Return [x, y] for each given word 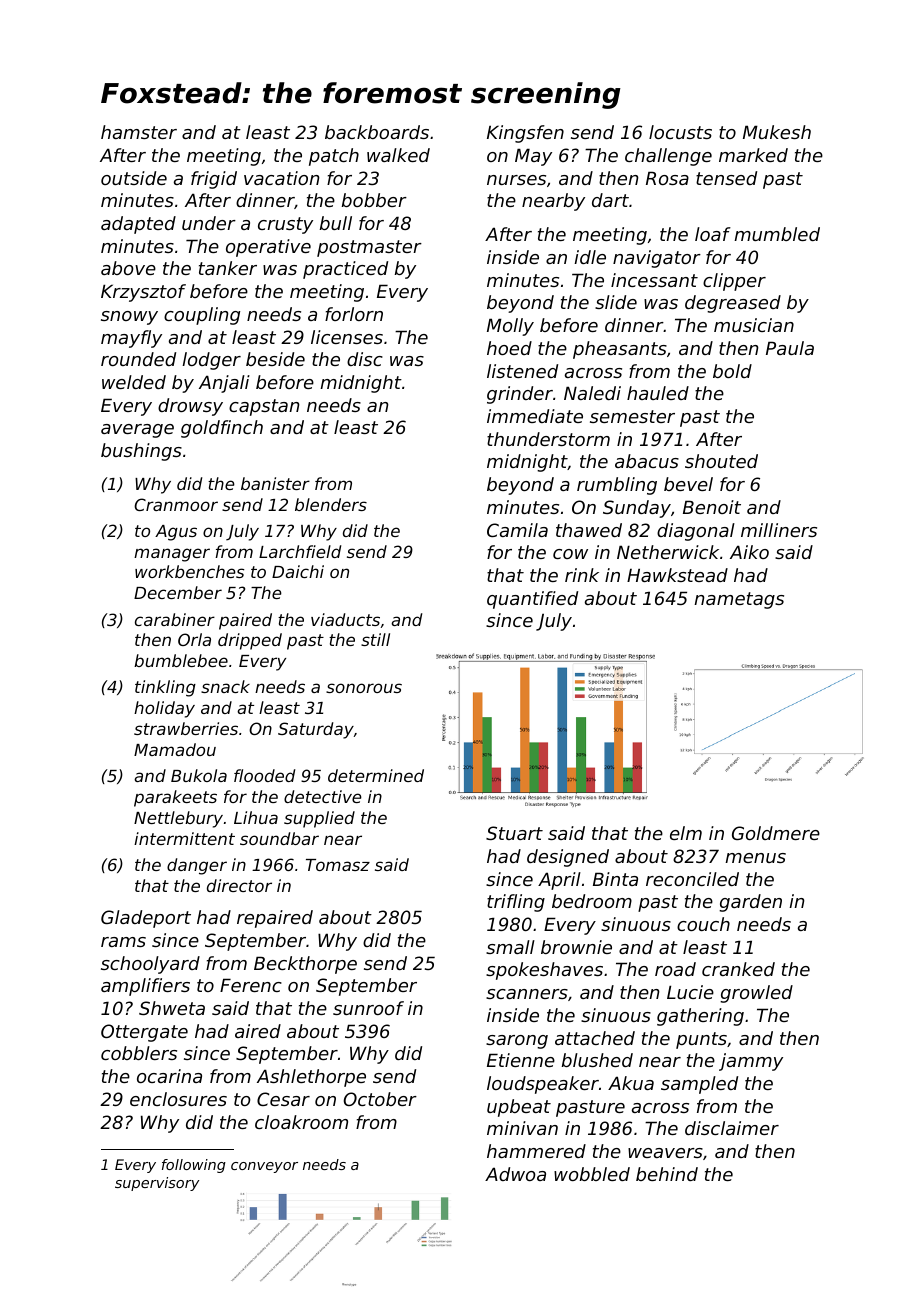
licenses [347, 337]
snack [225, 686]
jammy [751, 1062]
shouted [721, 461]
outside [134, 178]
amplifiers [145, 987]
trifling [516, 903]
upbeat [519, 1108]
